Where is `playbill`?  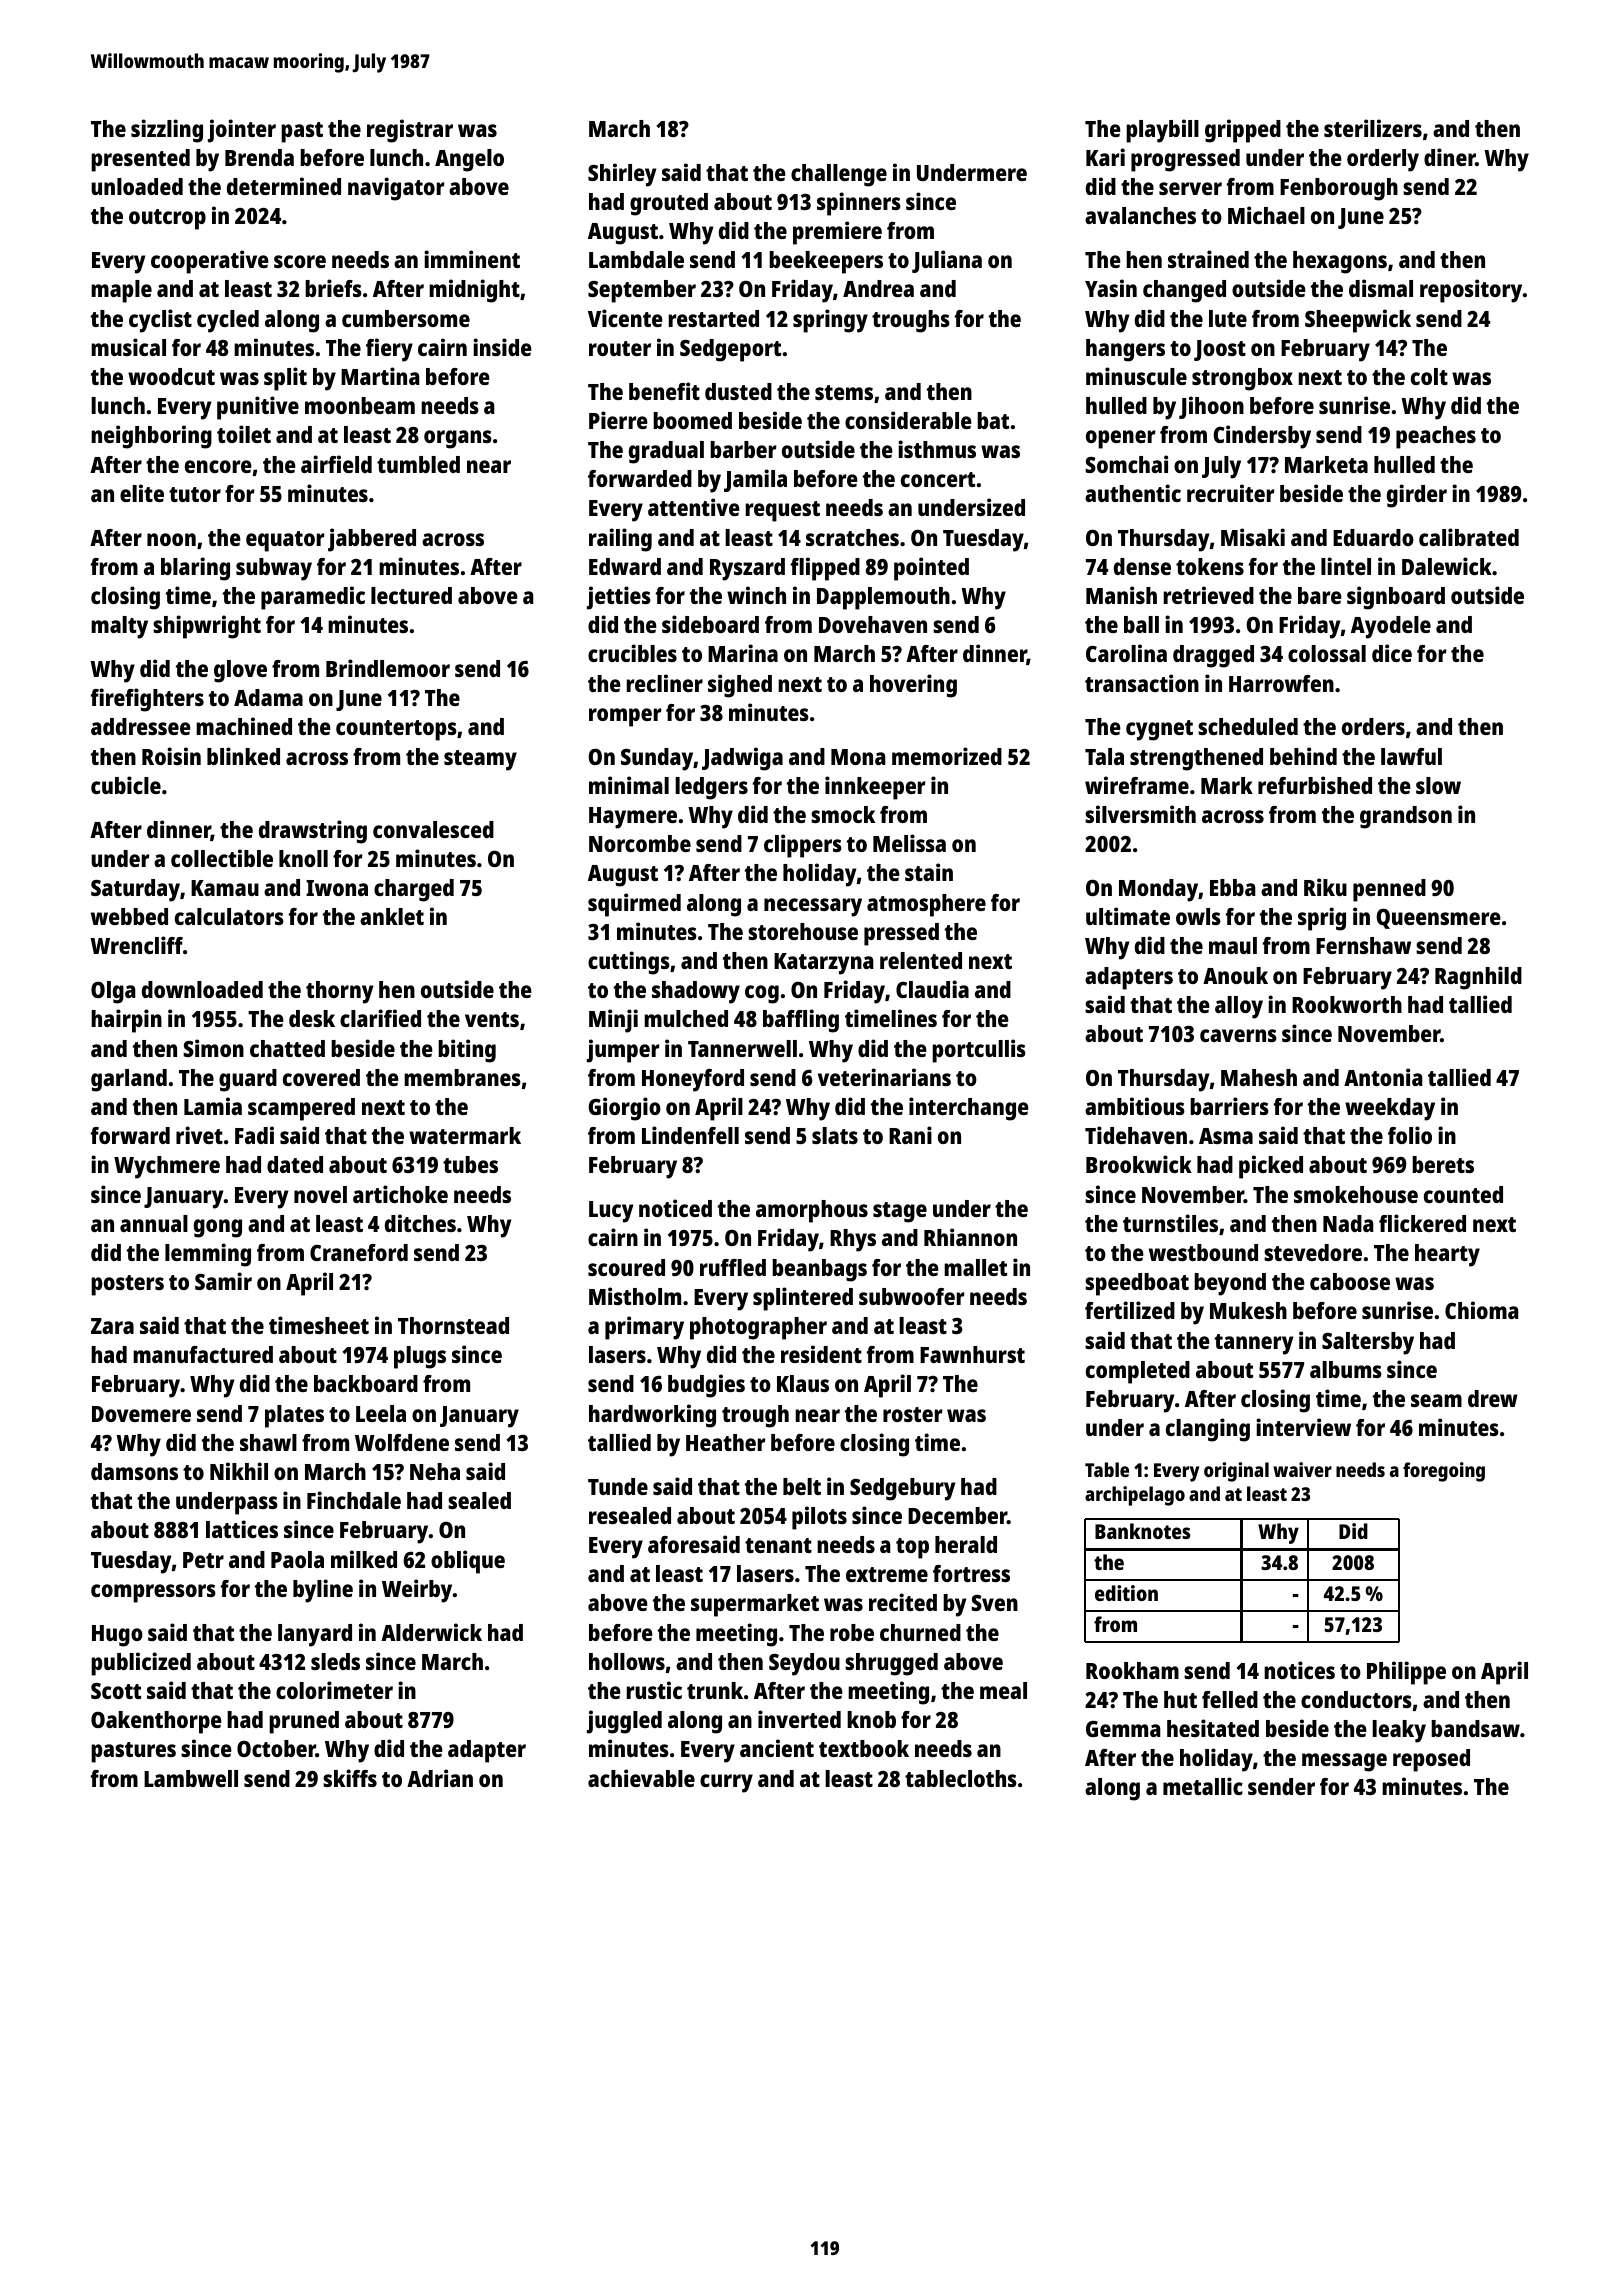
playbill is located at coordinates (1162, 131).
